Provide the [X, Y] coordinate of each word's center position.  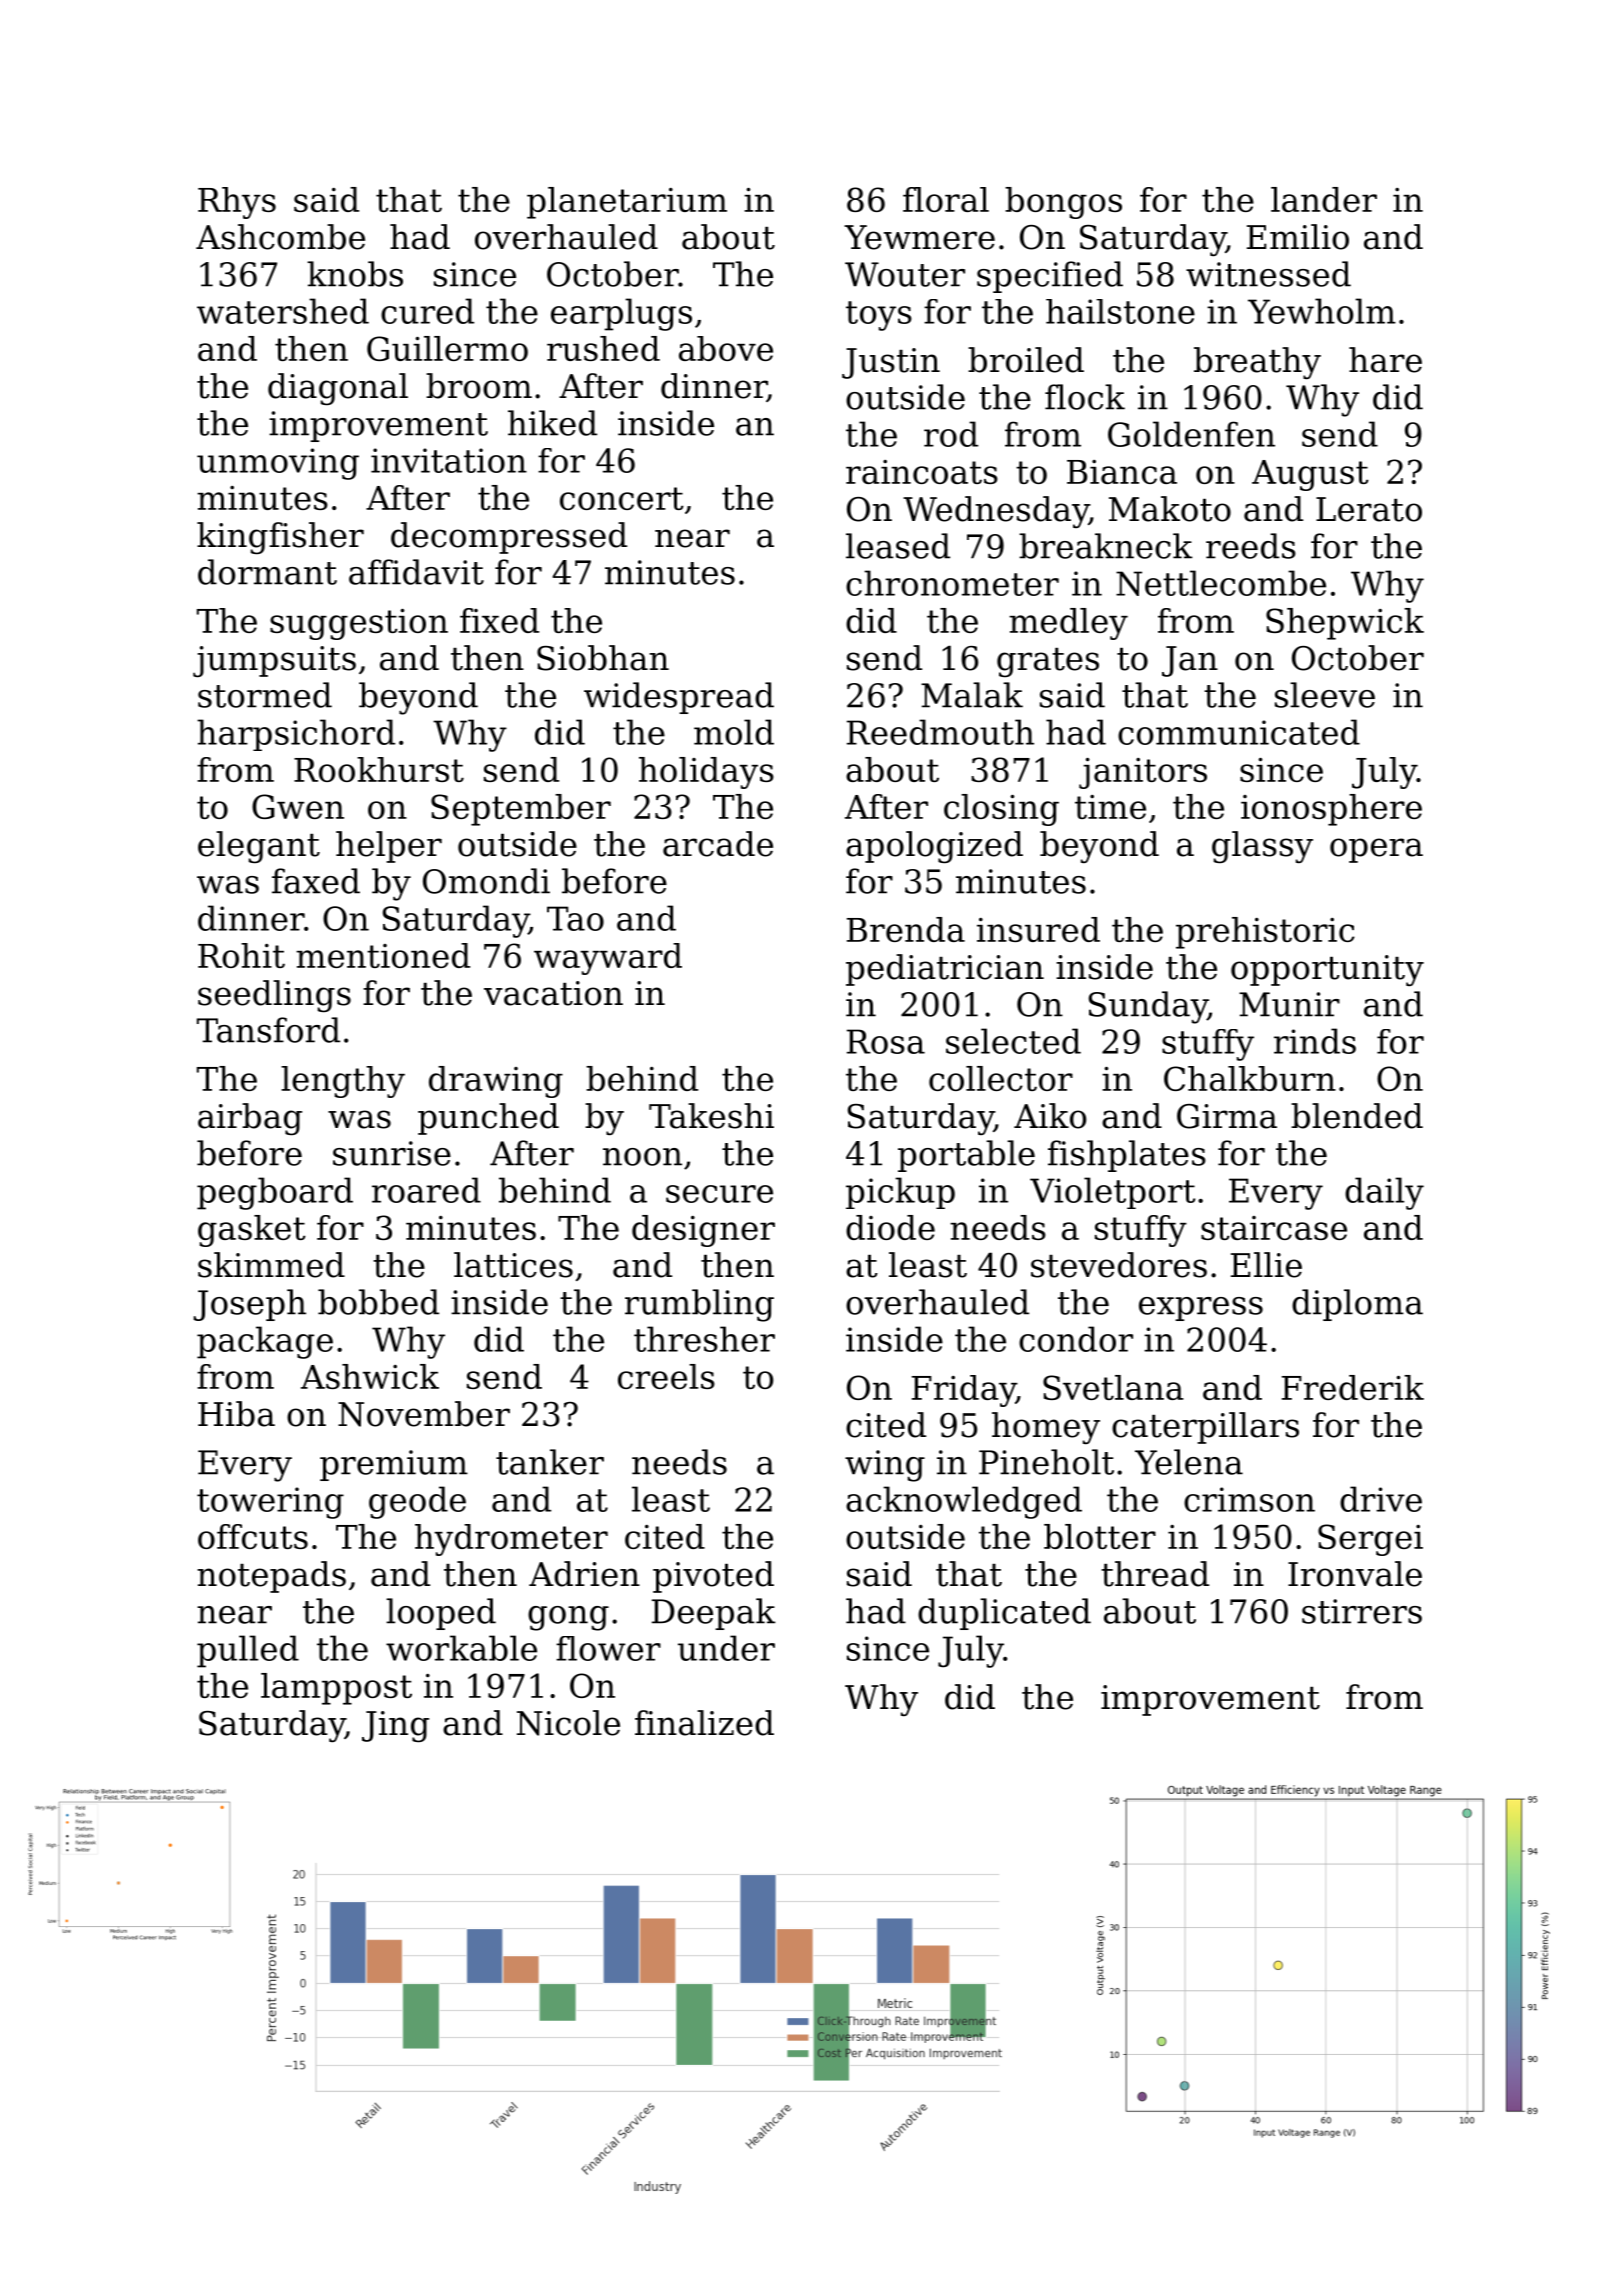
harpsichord [296, 735]
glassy [1262, 847]
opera [1376, 850]
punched [488, 1119]
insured [1038, 929]
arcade [718, 844]
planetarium [627, 203]
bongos [1063, 203]
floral [946, 199]
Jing [395, 1727]
